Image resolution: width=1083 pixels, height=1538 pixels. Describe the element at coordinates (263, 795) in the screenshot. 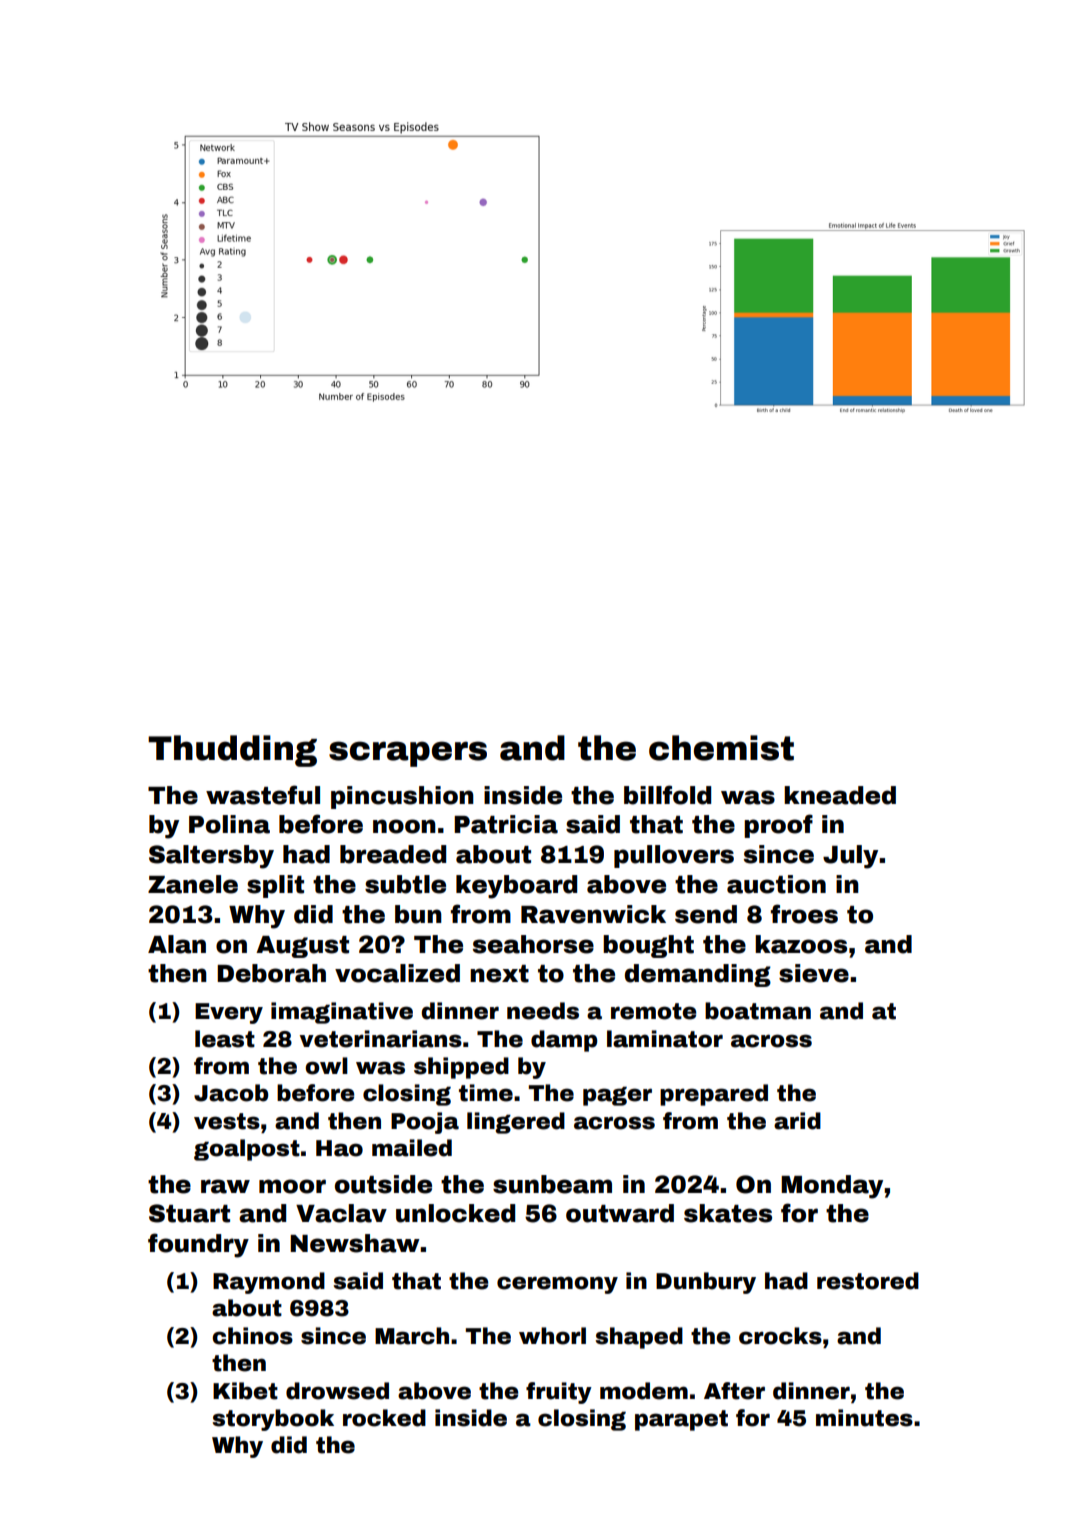

I see `wasteful` at that location.
